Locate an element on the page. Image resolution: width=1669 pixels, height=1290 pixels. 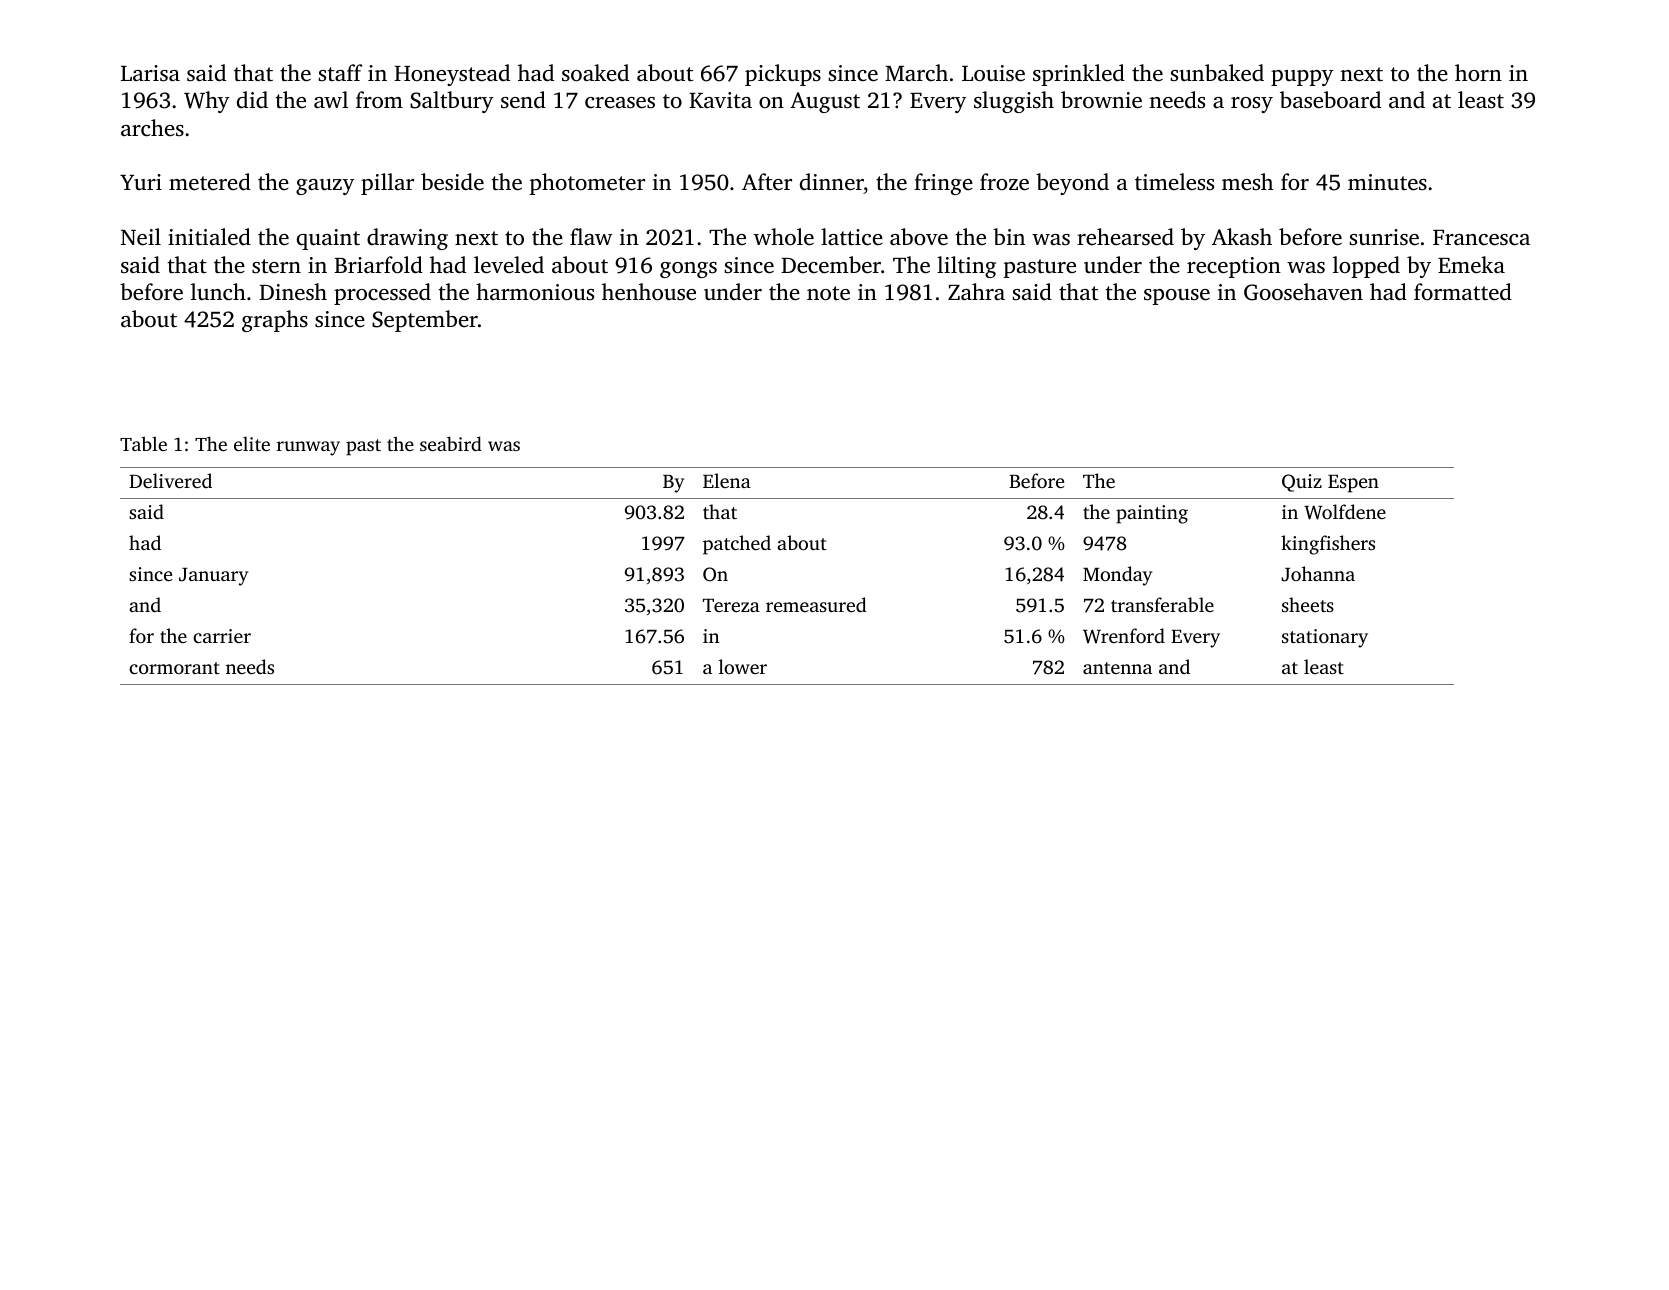
stationary is located at coordinates (1325, 638).
